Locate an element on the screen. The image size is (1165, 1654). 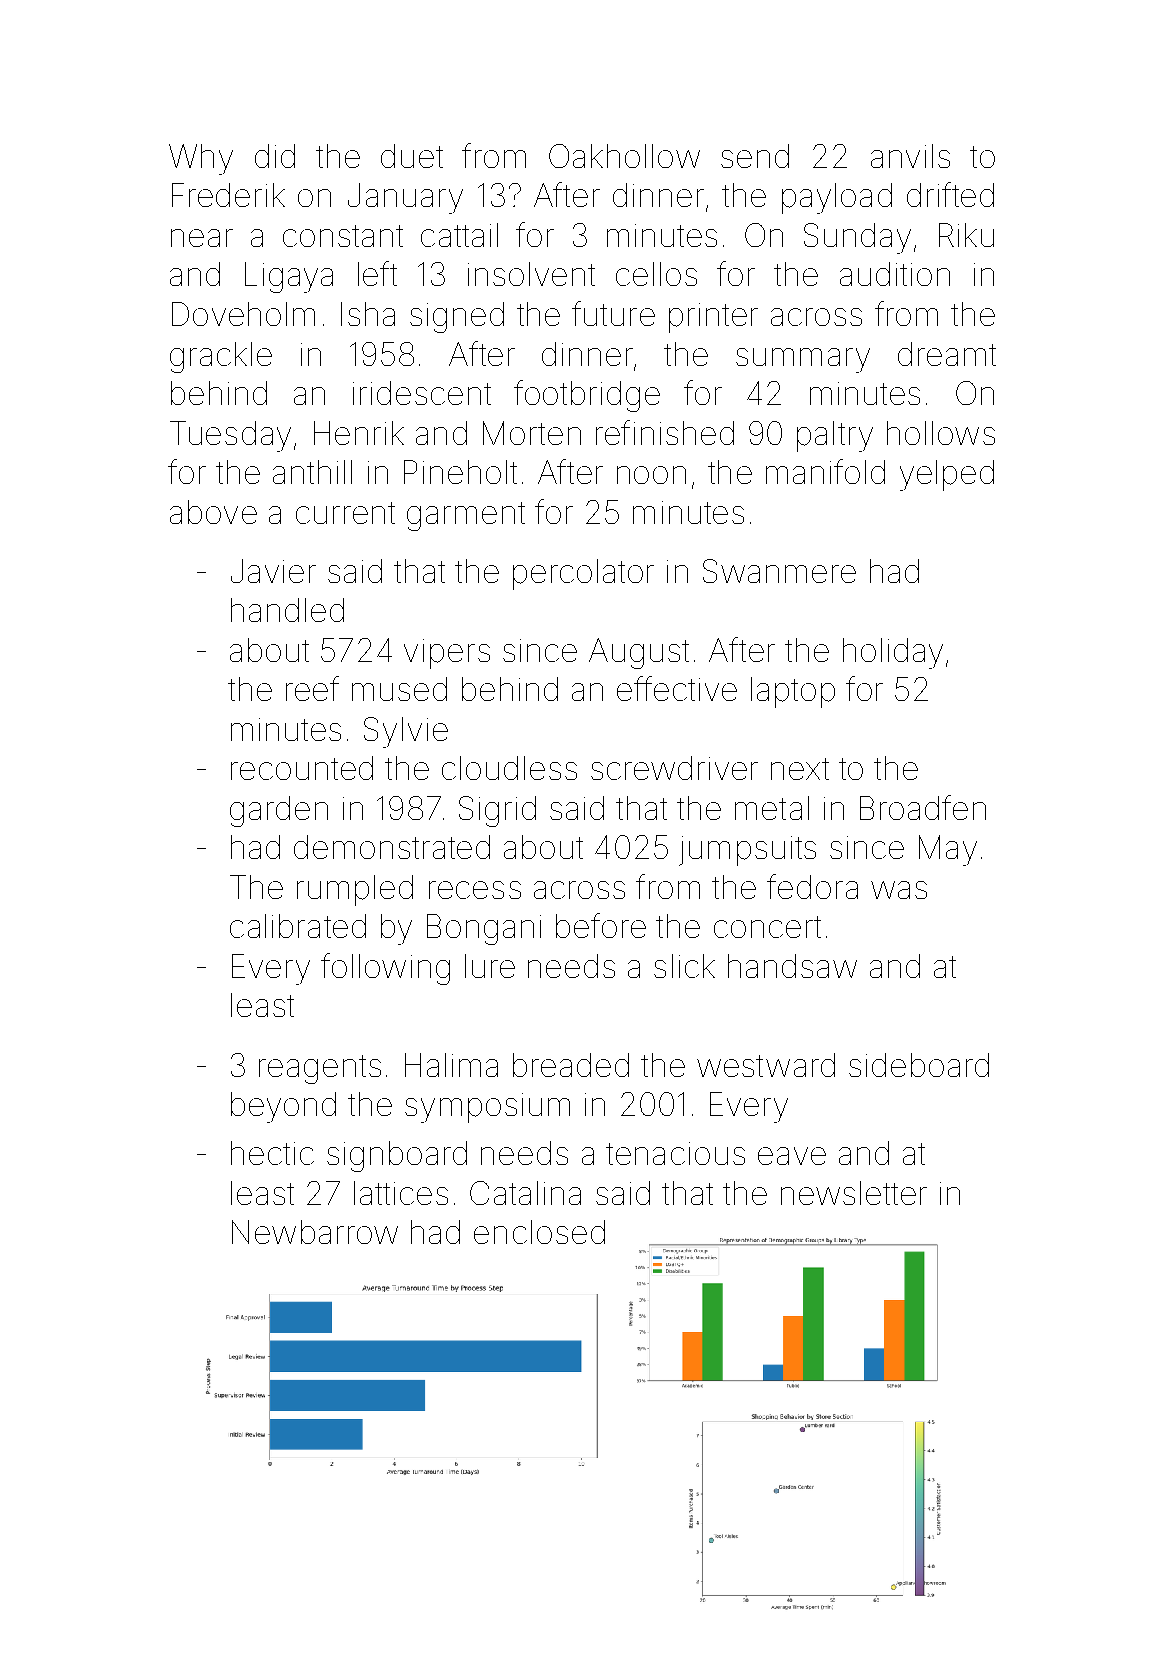
duet is located at coordinates (412, 156).
